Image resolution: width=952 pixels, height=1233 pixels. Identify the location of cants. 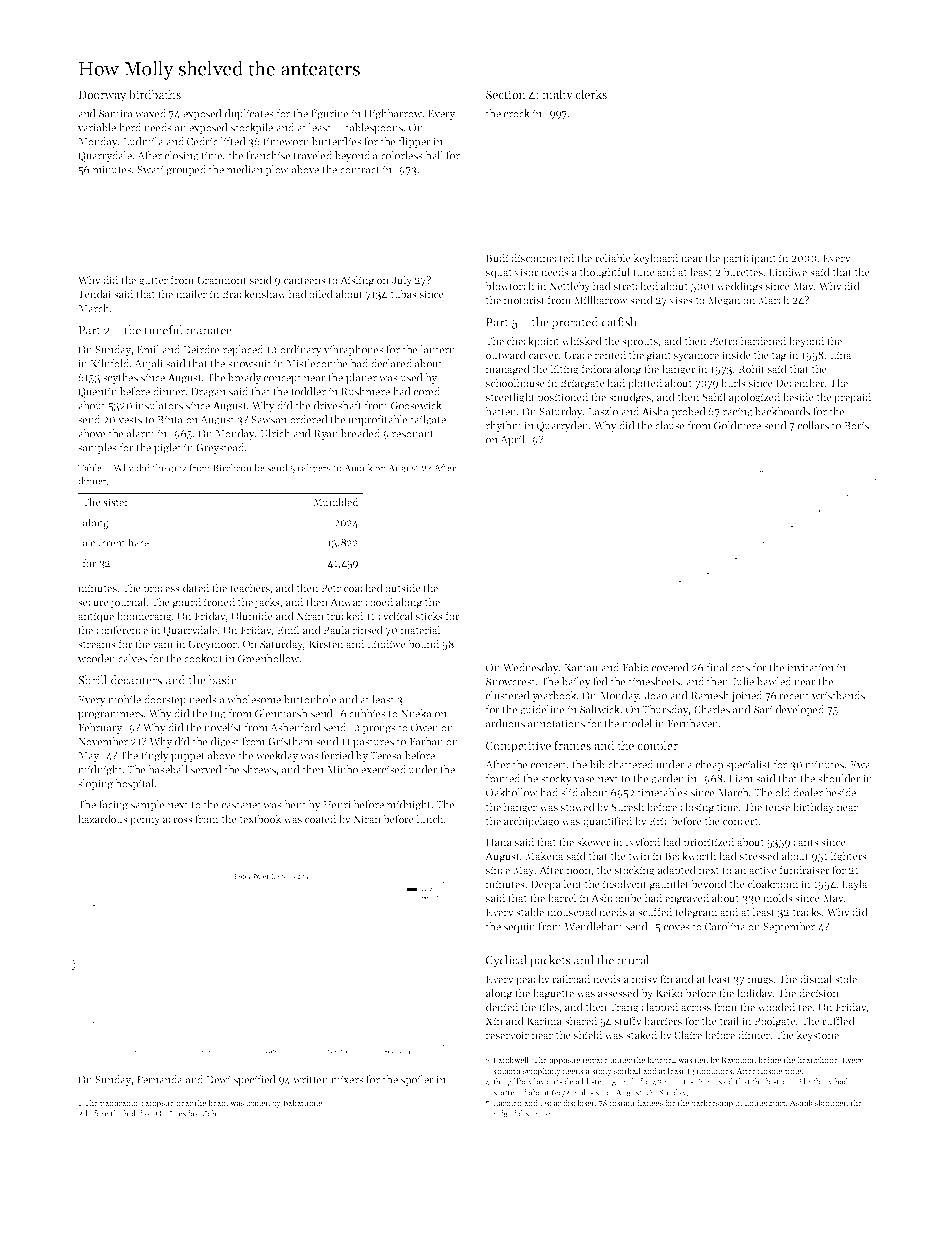
(806, 842).
